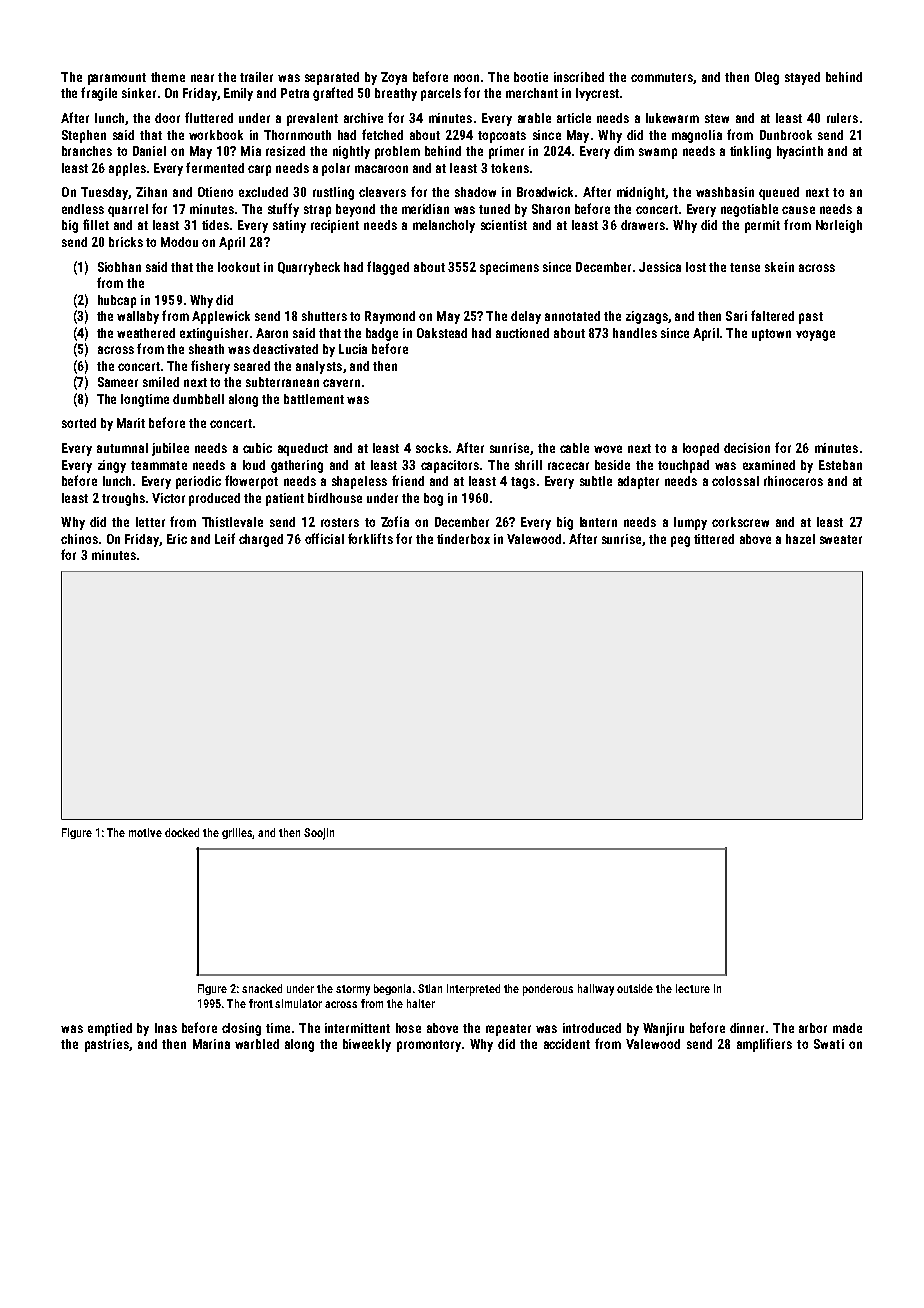 This screenshot has height=1308, width=924. Describe the element at coordinates (662, 77) in the screenshot. I see `commuters` at that location.
